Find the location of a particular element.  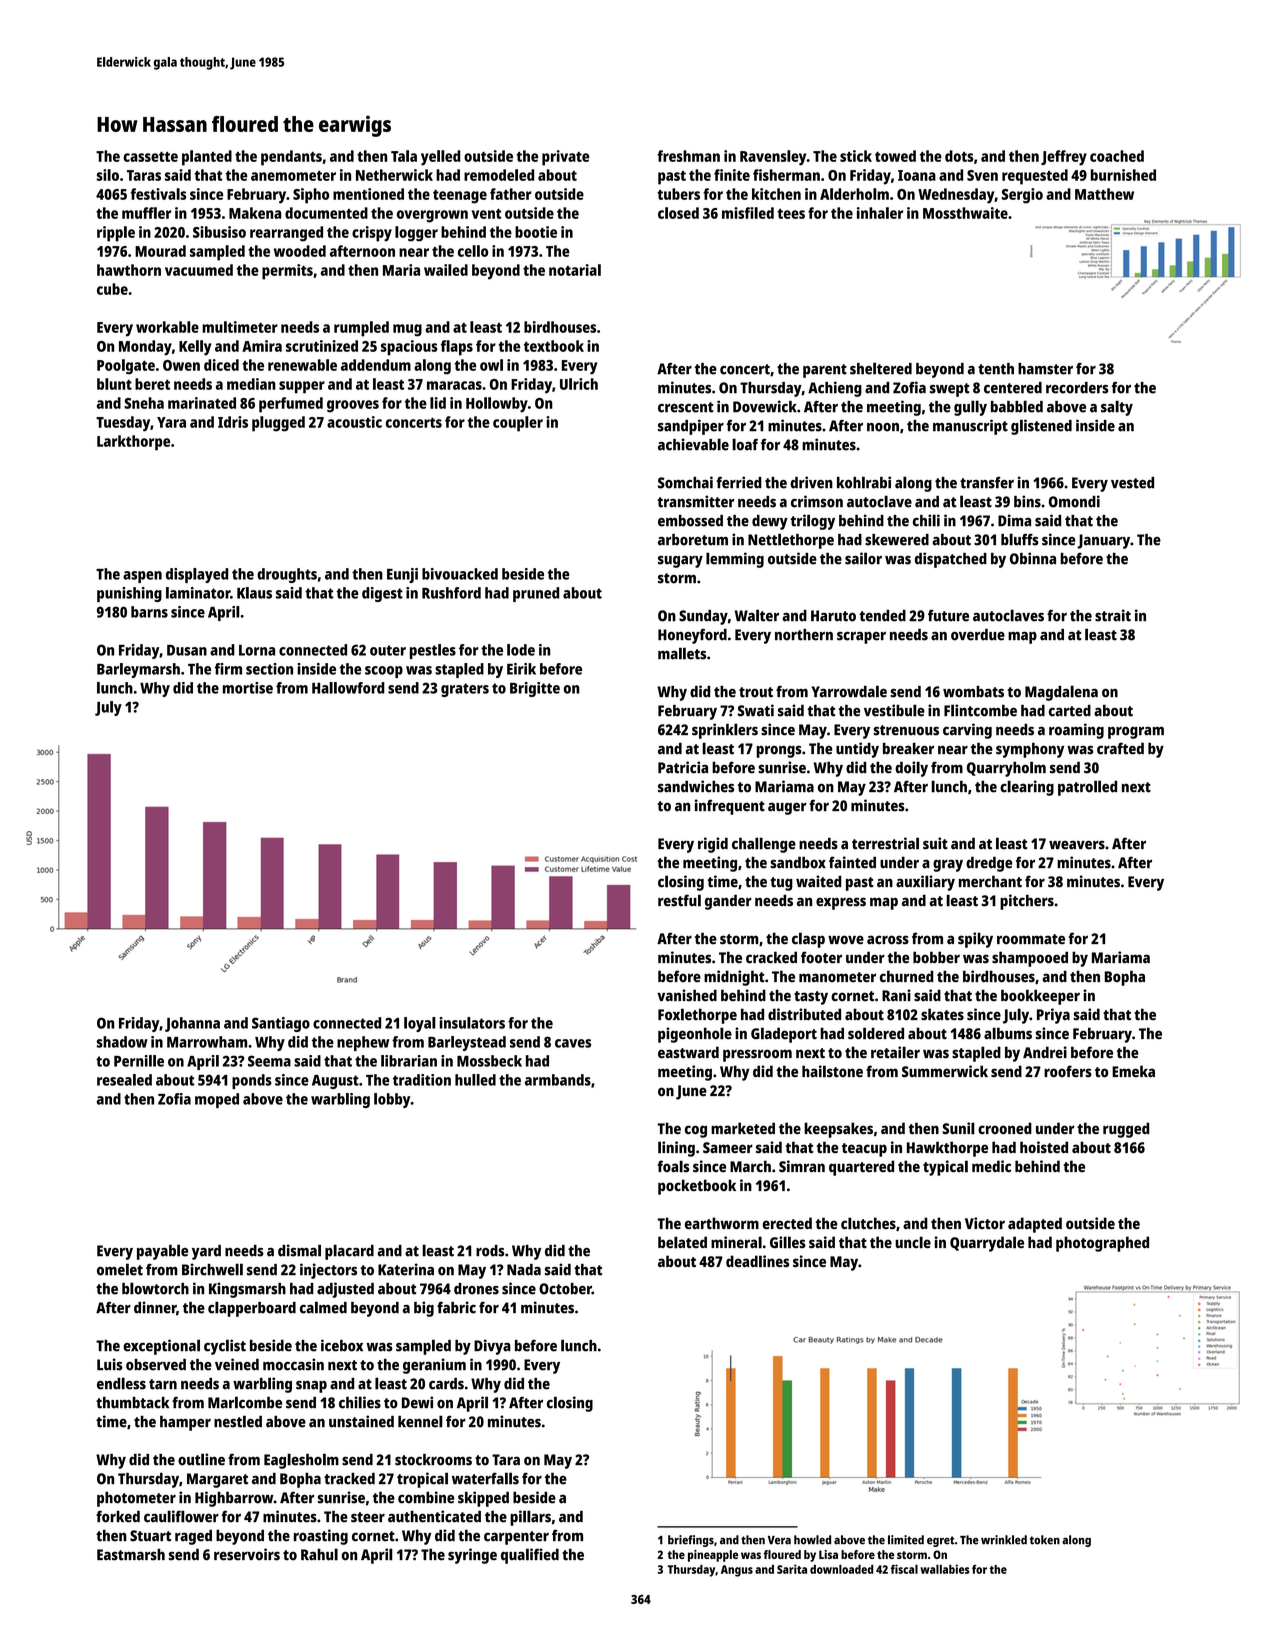

eastward is located at coordinates (688, 1052).
